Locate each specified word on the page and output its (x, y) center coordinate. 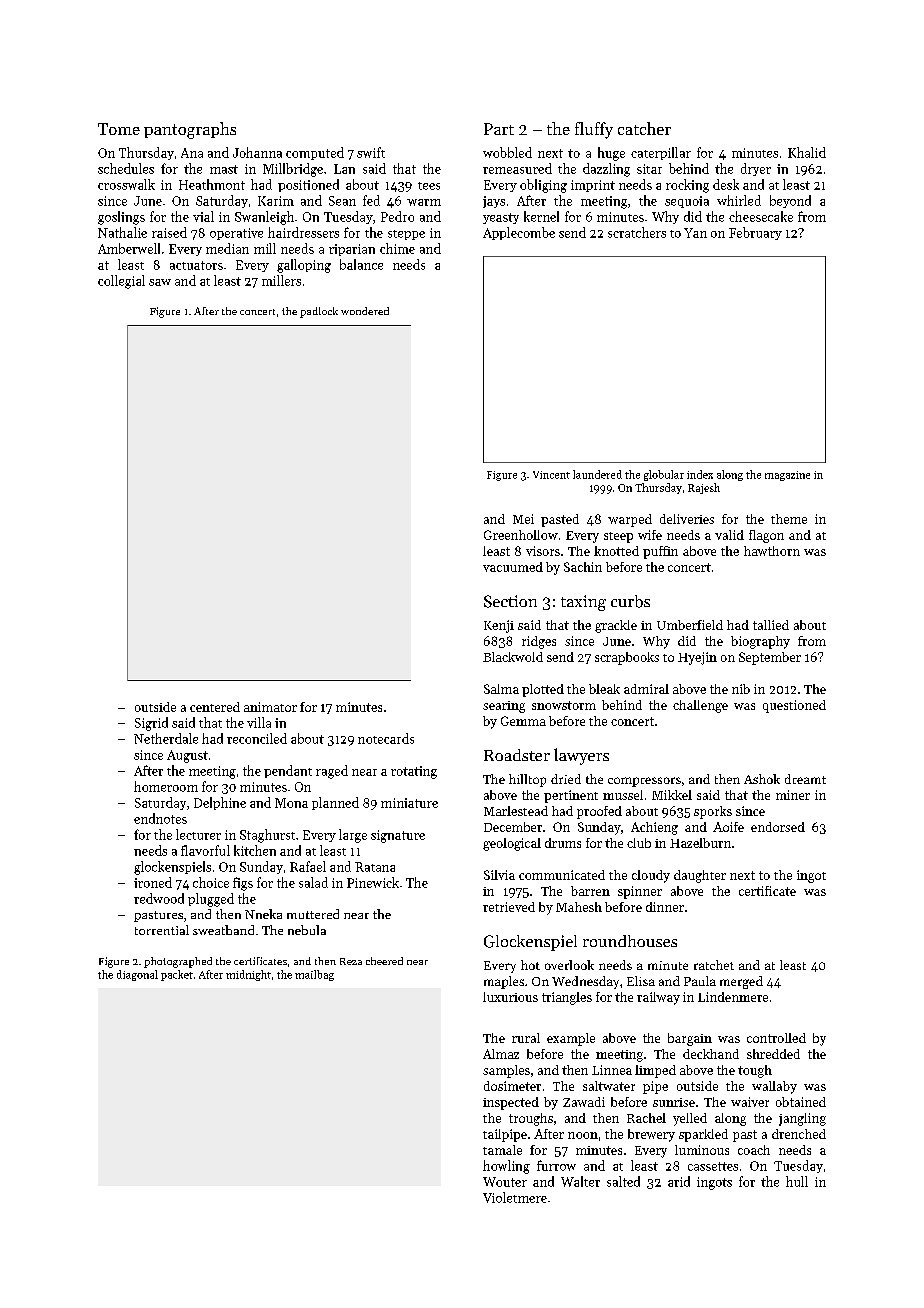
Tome (119, 129)
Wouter (505, 1182)
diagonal (137, 975)
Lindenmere (733, 997)
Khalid (807, 152)
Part (499, 129)
